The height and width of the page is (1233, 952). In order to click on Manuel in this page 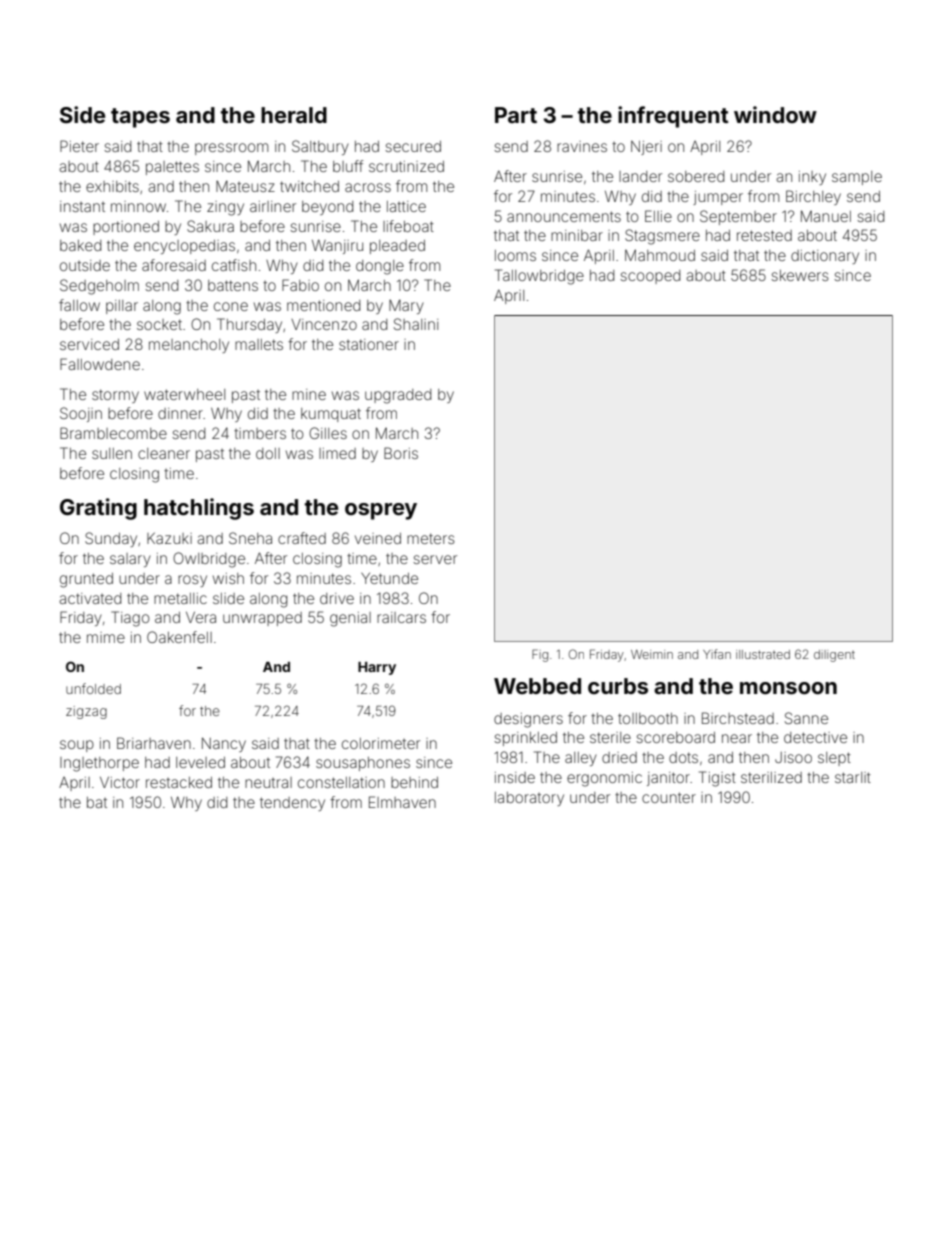, I will do `click(826, 216)`.
